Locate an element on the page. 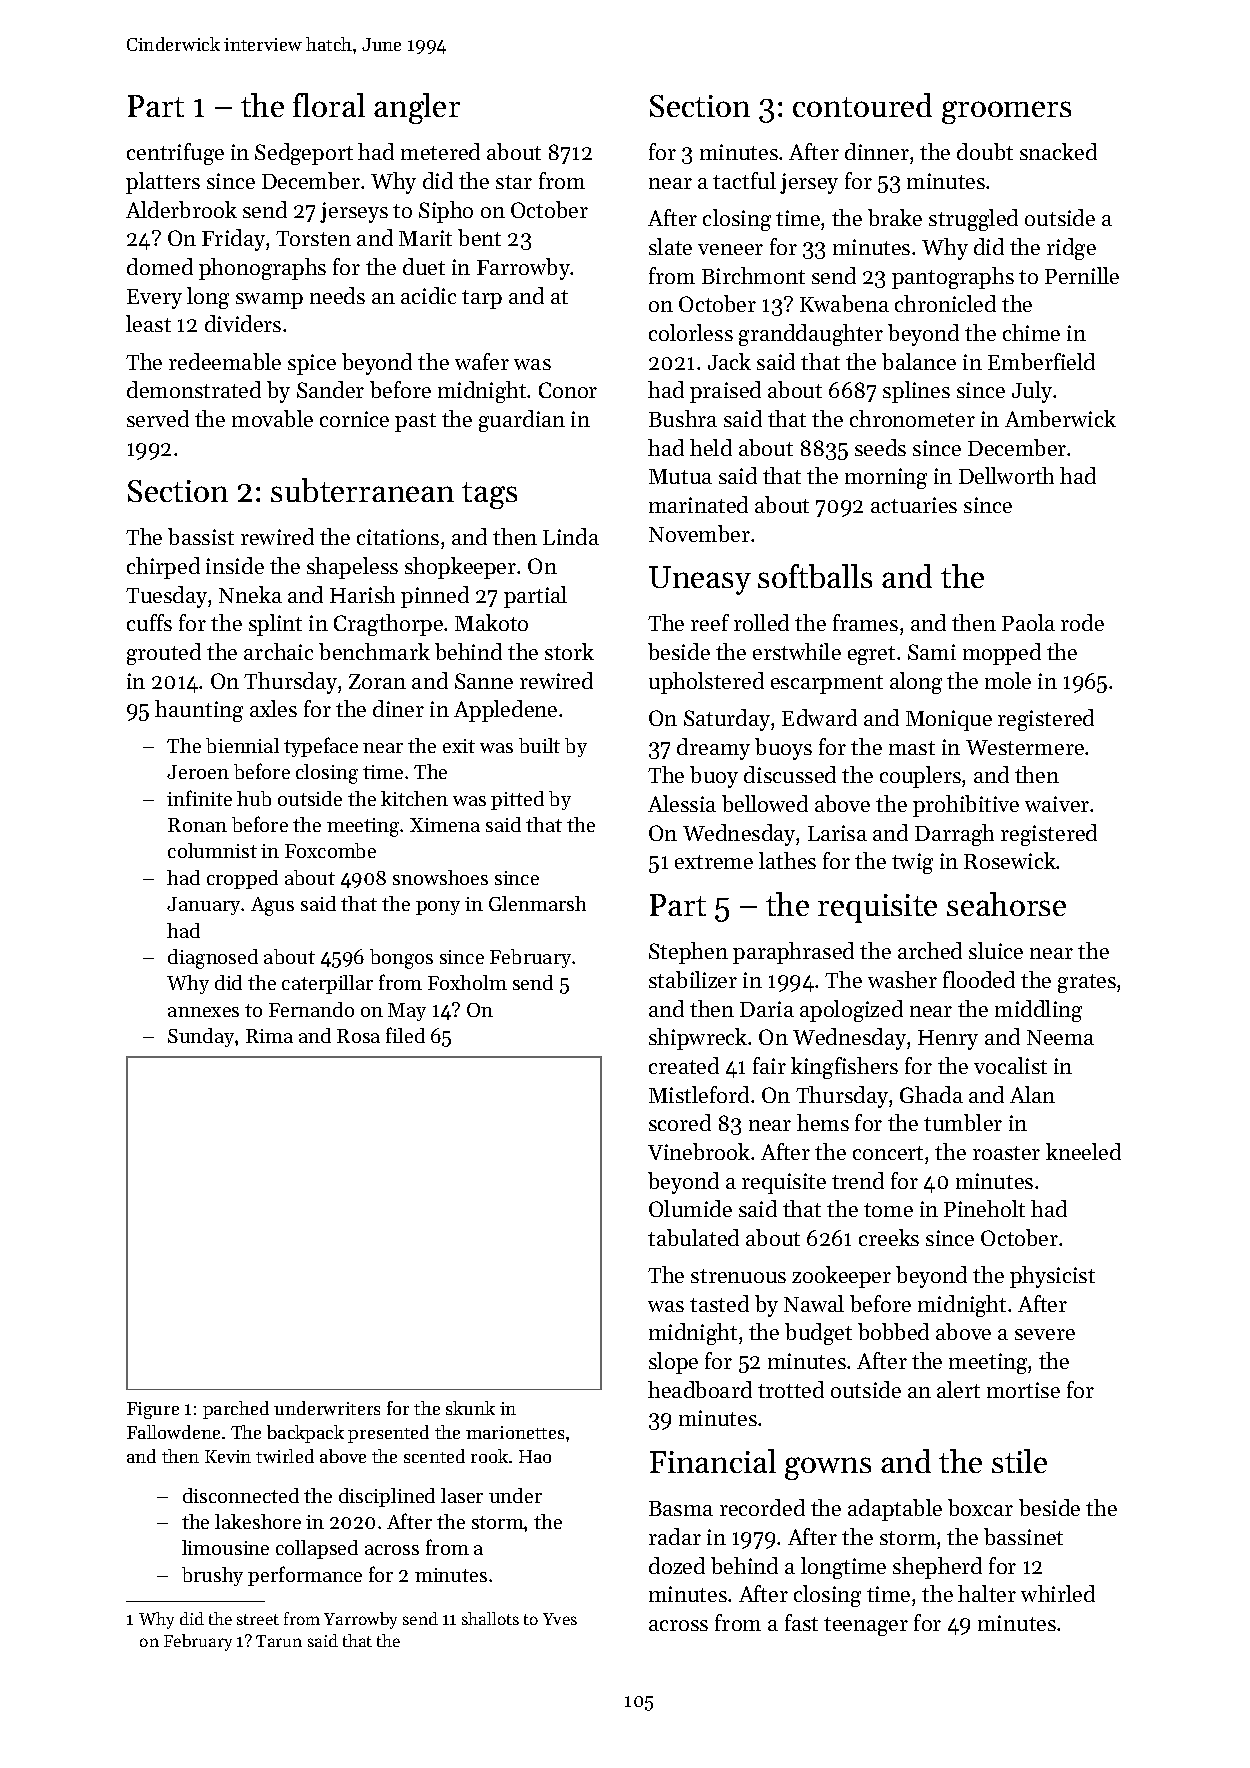 This image has height=1768, width=1250. Sipho is located at coordinates (446, 212).
